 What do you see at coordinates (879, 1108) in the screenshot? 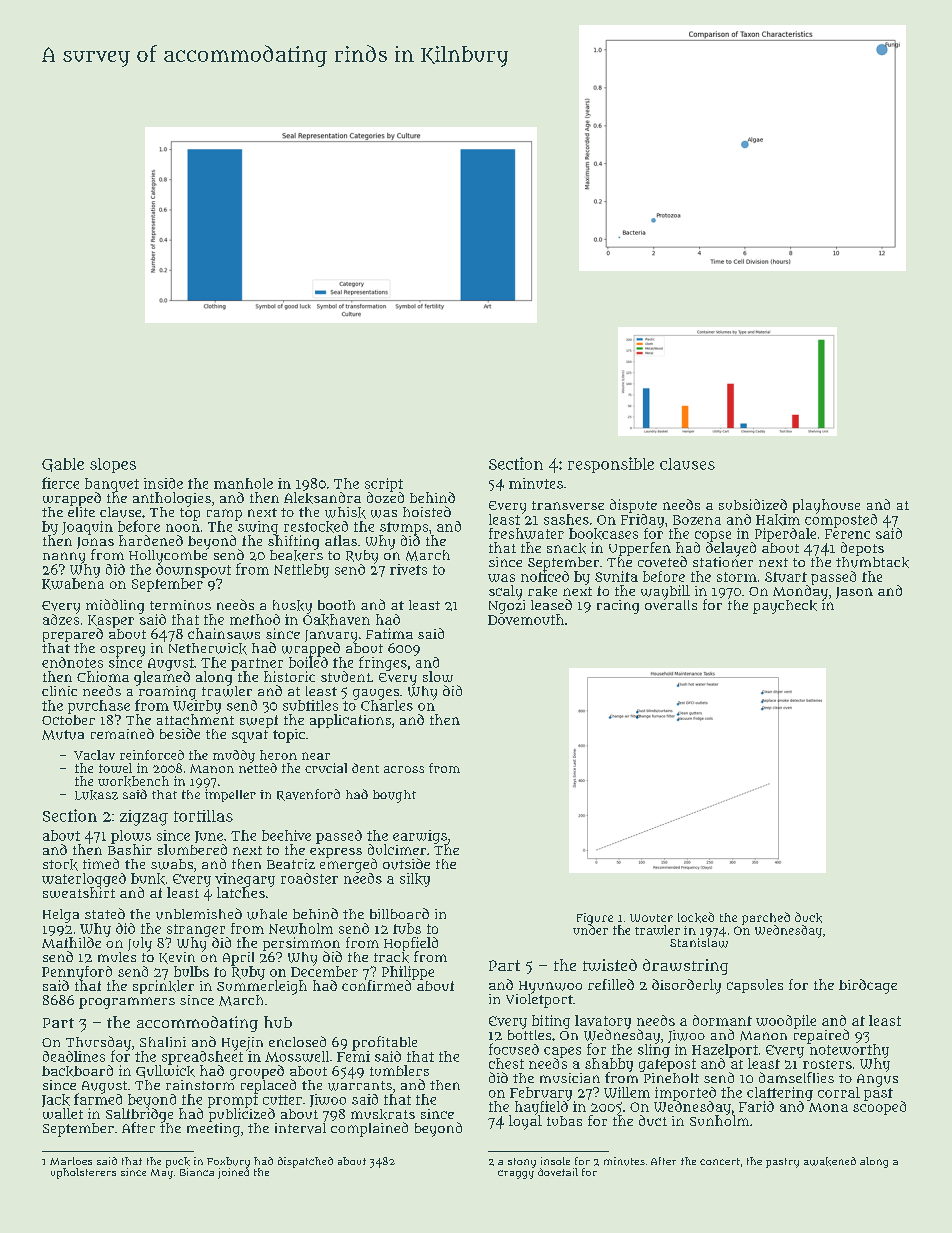
I see `scooped` at bounding box center [879, 1108].
